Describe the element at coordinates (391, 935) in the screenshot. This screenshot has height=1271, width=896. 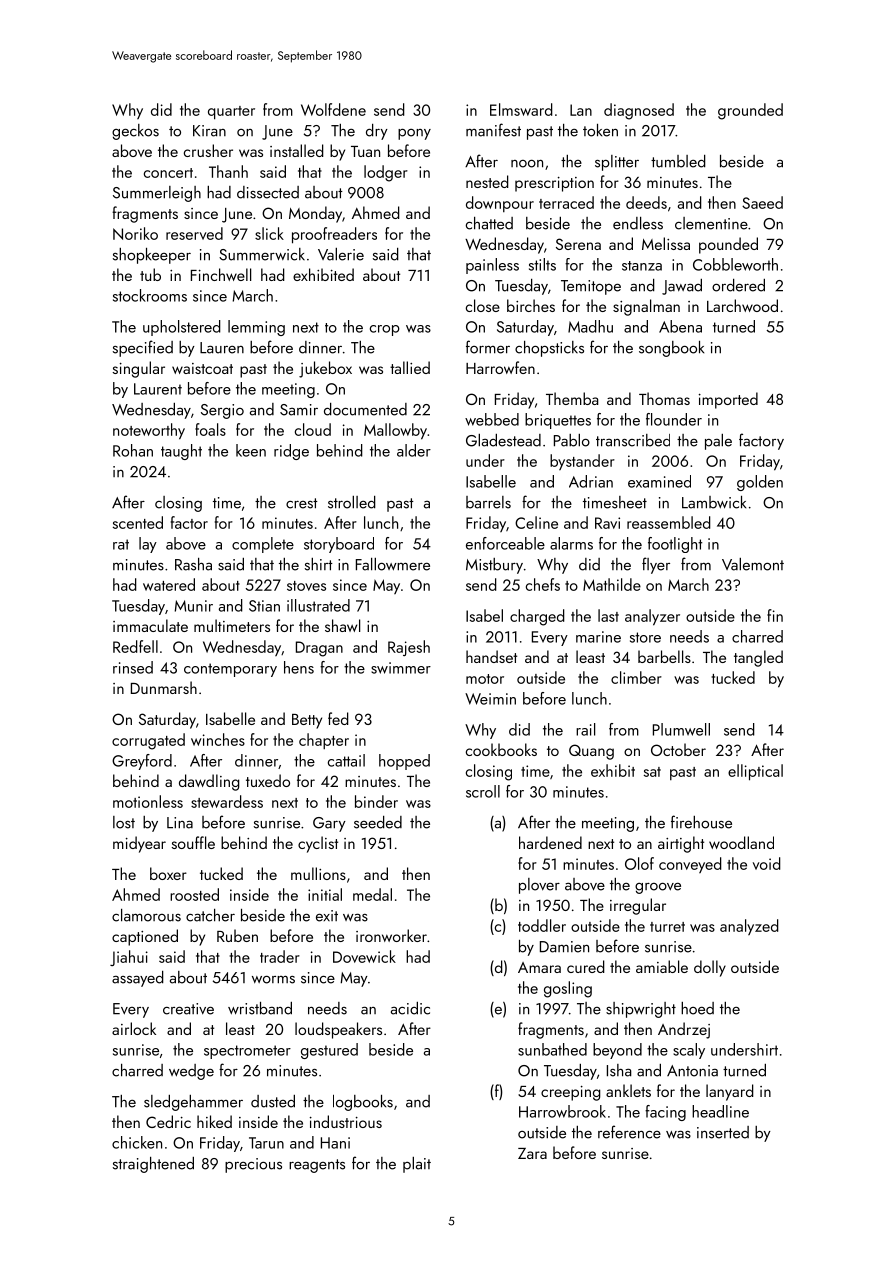
I see `ironworker` at that location.
